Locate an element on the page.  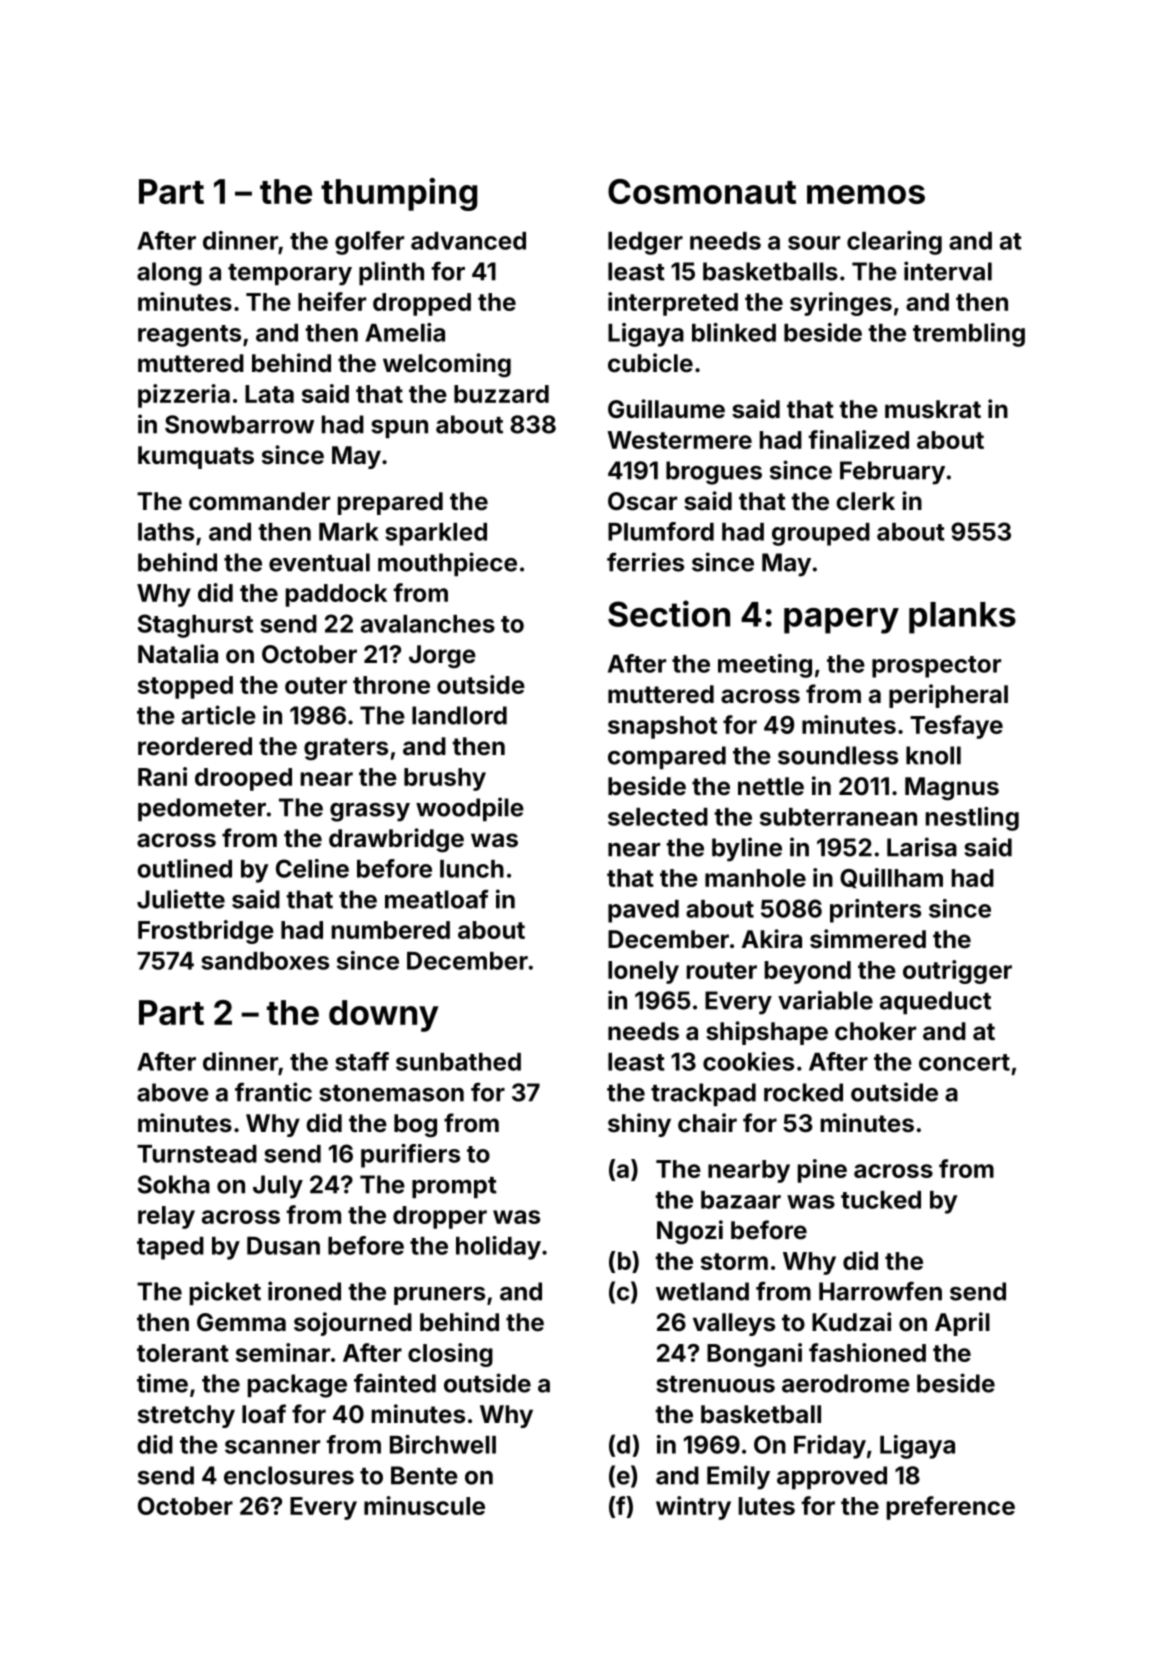
muskrat is located at coordinates (933, 409).
